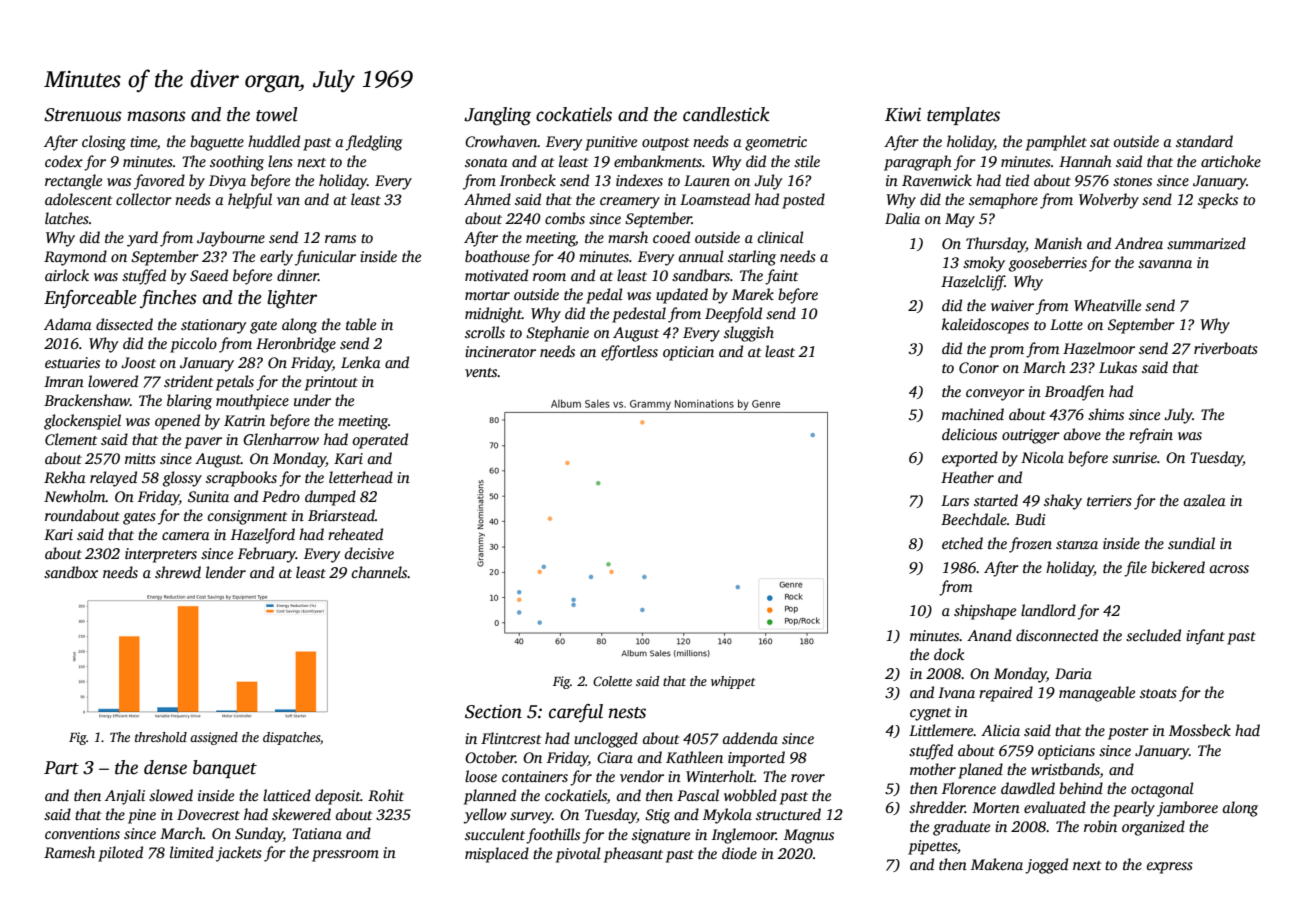 This screenshot has height=924, width=1308. What do you see at coordinates (1106, 414) in the screenshot?
I see `shims` at bounding box center [1106, 414].
